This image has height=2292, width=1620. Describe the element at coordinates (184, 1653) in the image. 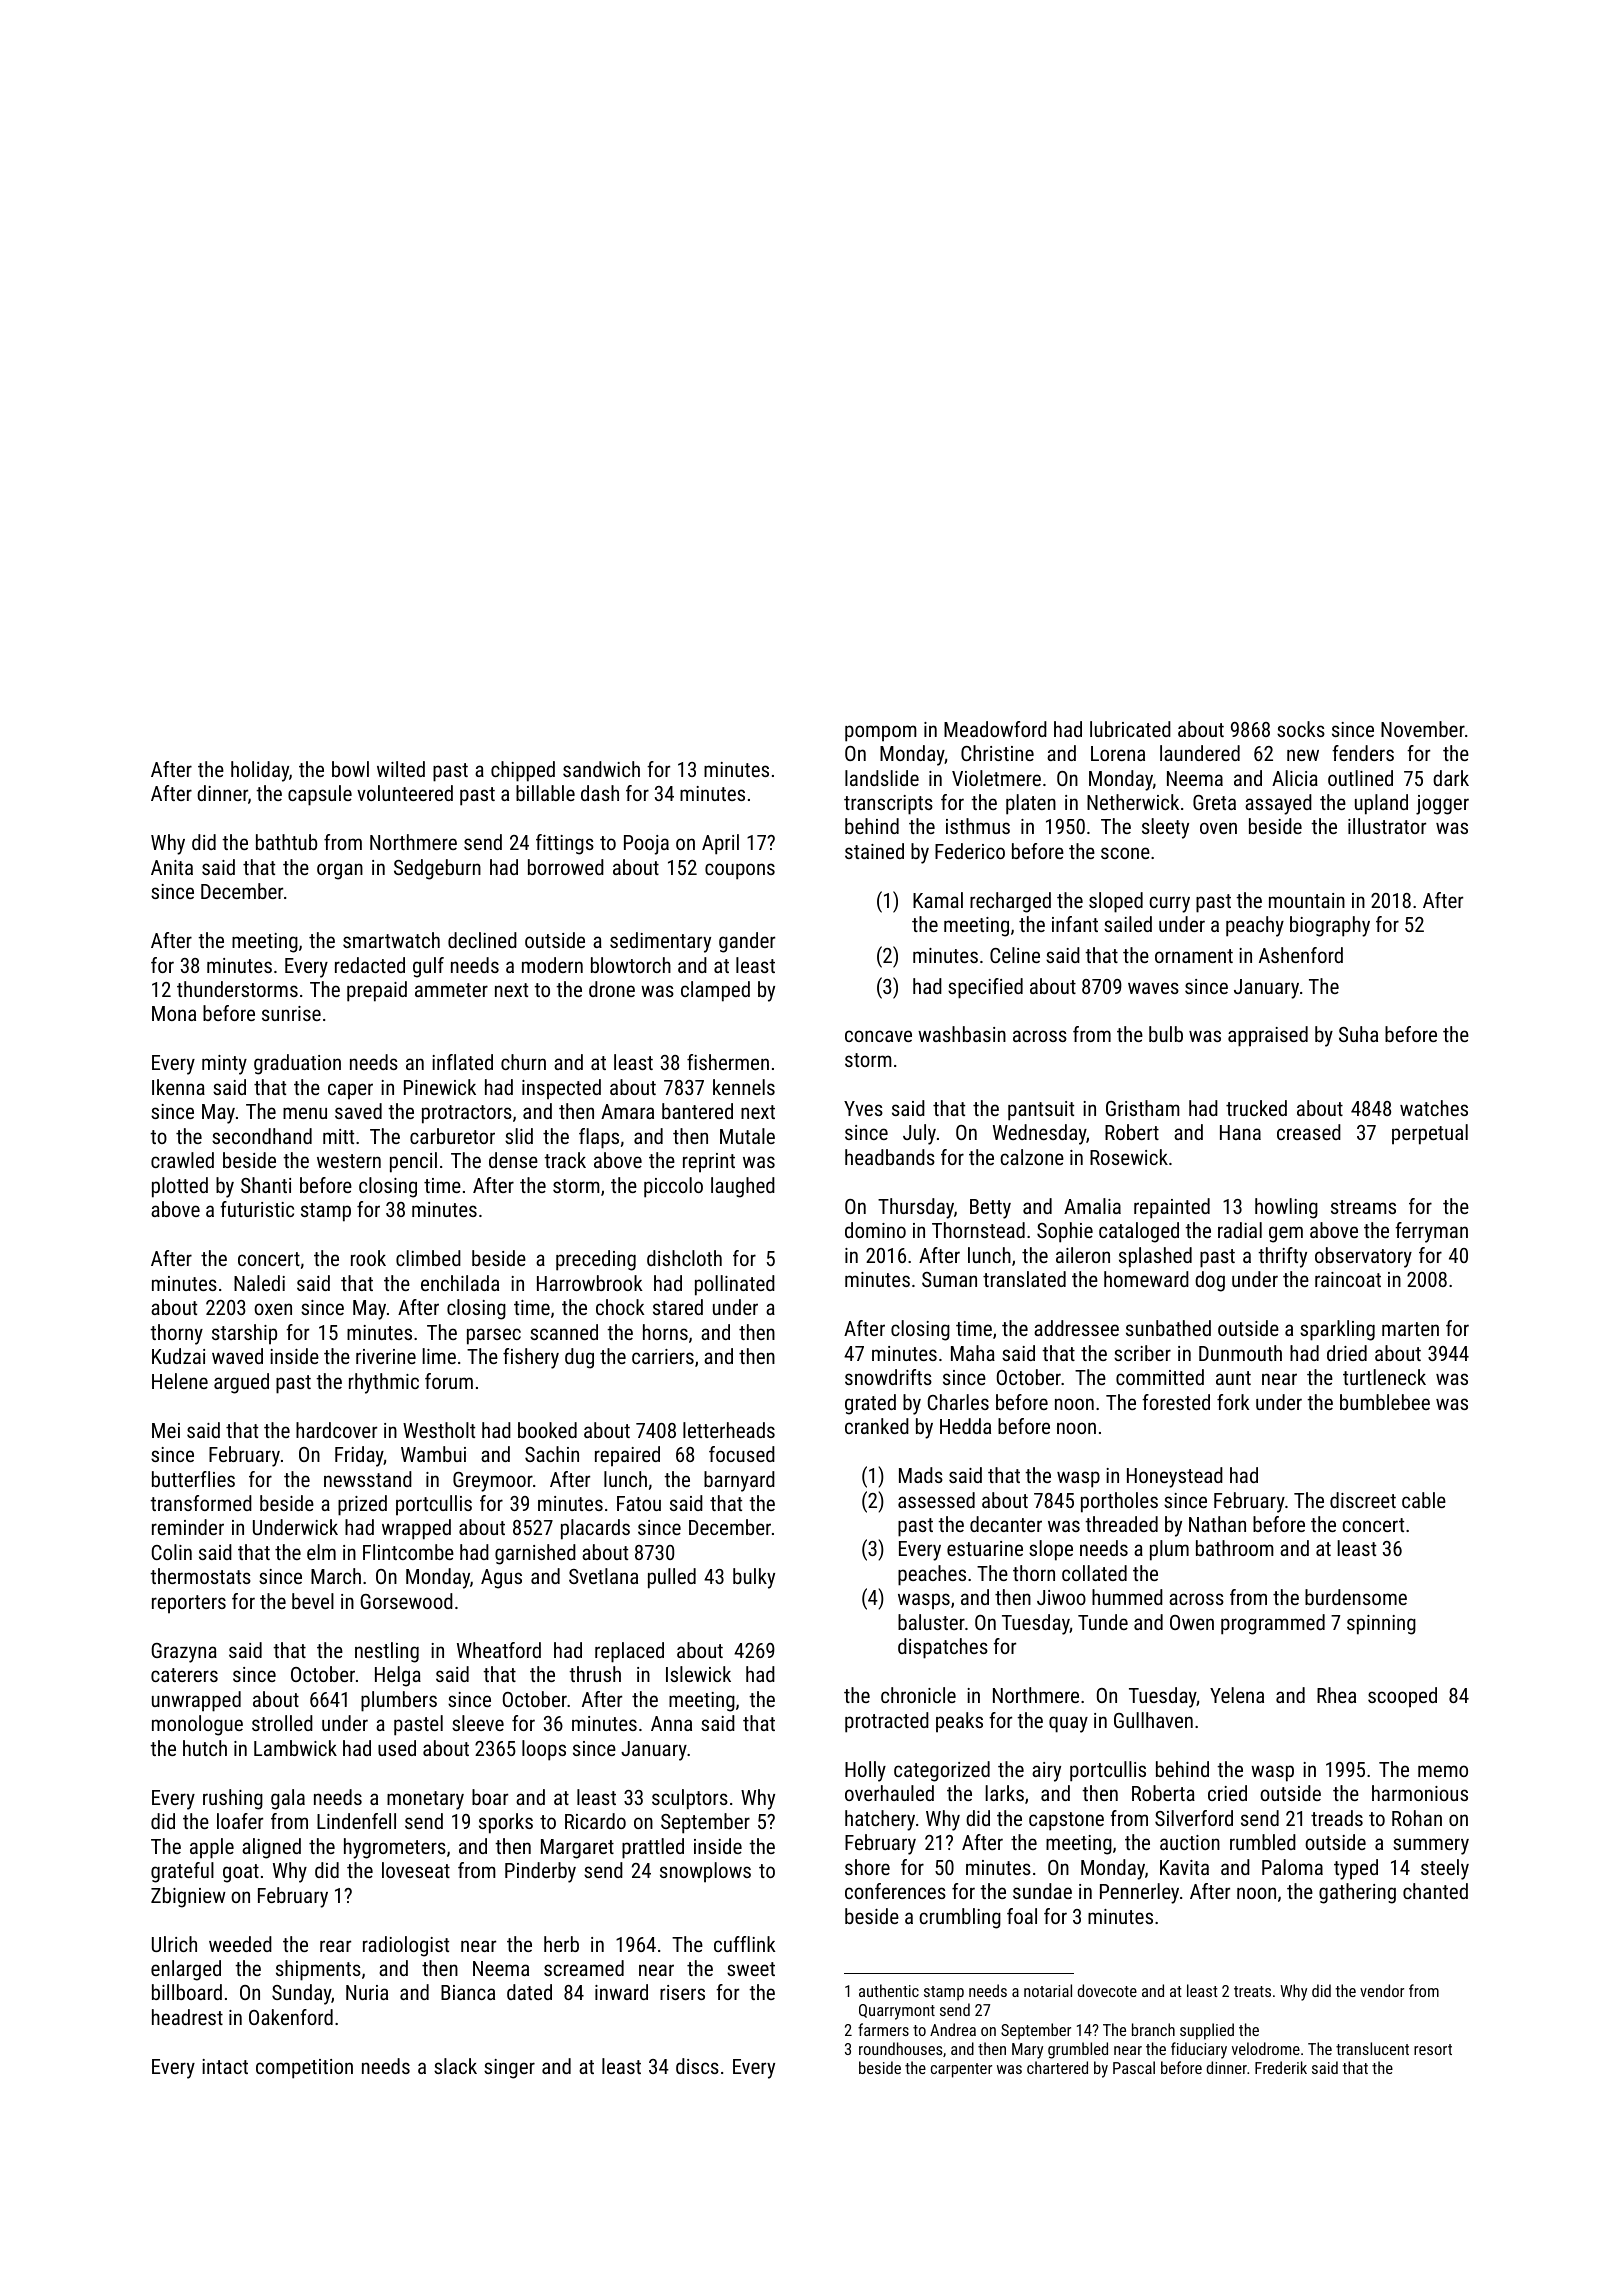

I see `Grazyna` at that location.
